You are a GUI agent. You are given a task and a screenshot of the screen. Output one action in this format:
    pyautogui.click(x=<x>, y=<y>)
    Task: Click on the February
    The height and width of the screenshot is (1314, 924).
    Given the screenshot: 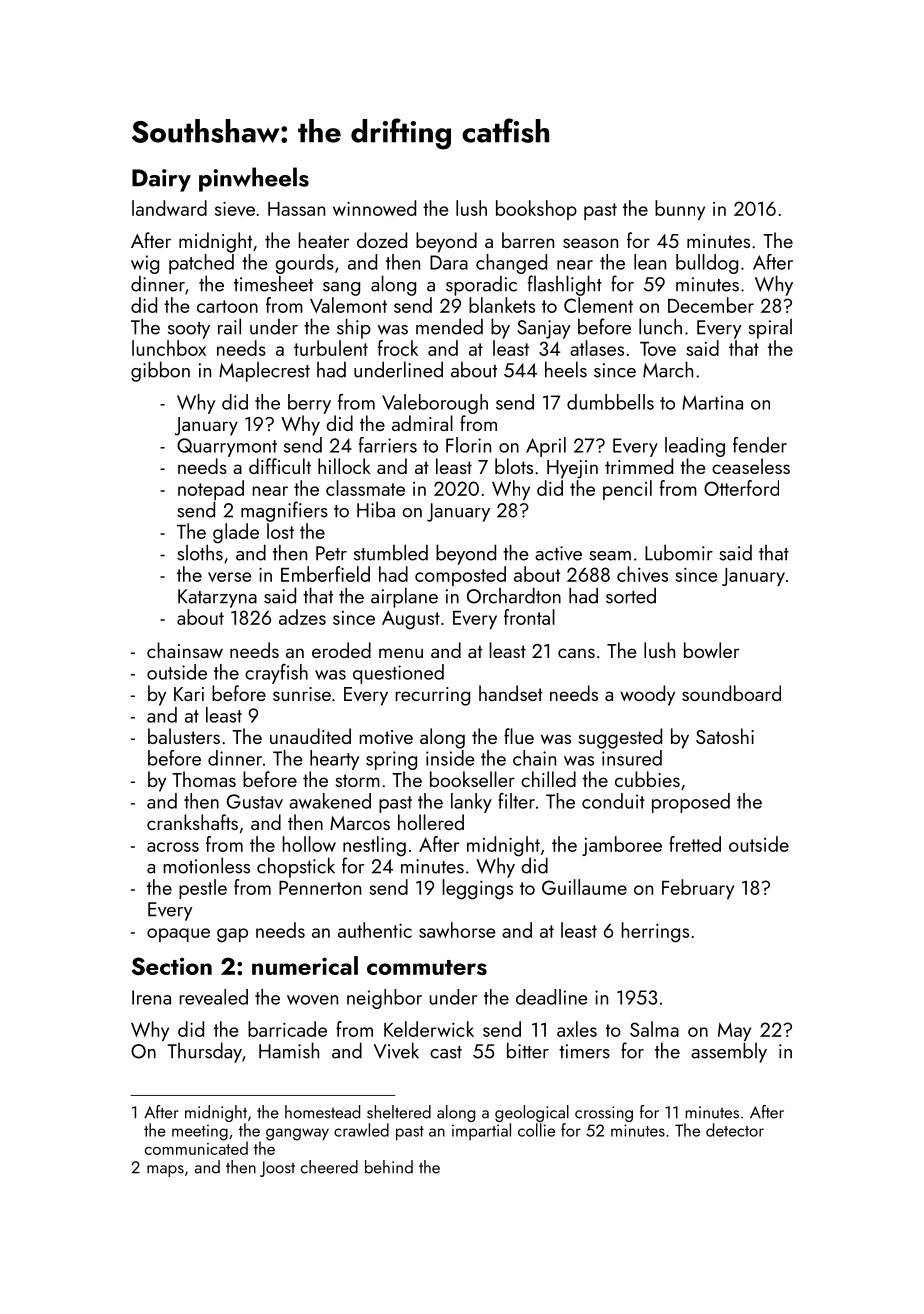 What is the action you would take?
    pyautogui.click(x=698, y=889)
